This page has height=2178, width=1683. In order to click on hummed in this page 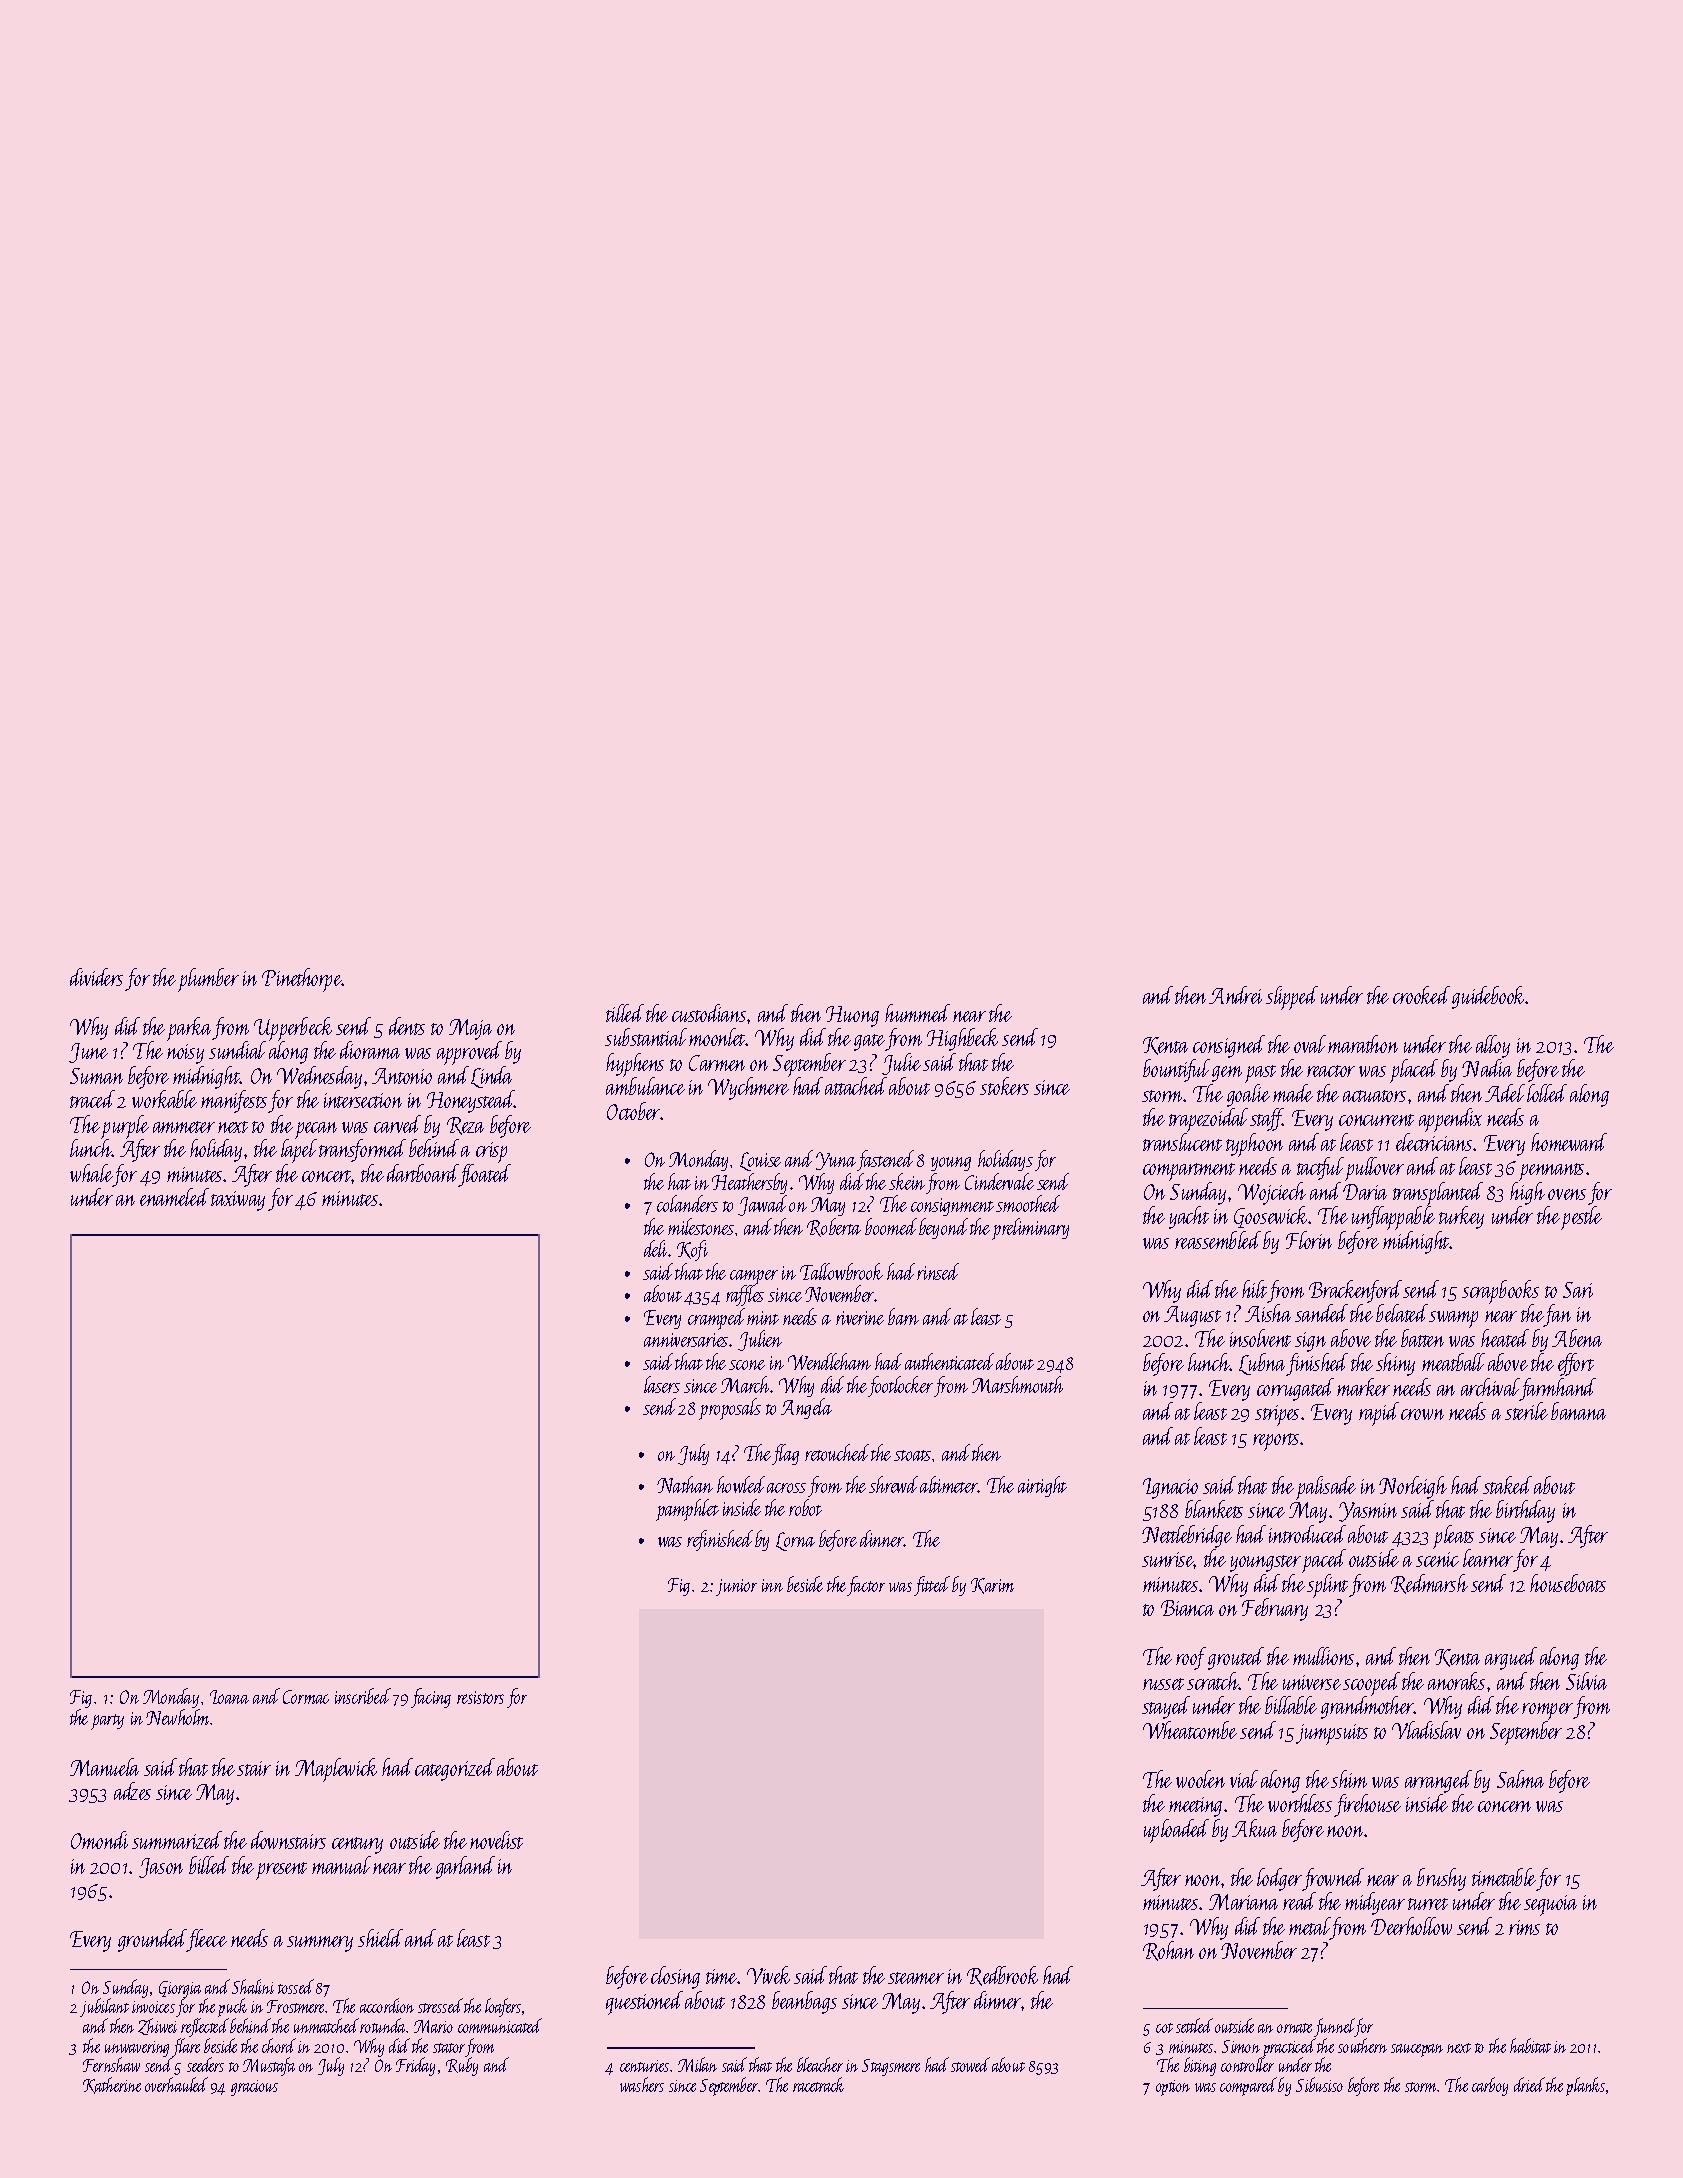, I will do `click(917, 1013)`.
